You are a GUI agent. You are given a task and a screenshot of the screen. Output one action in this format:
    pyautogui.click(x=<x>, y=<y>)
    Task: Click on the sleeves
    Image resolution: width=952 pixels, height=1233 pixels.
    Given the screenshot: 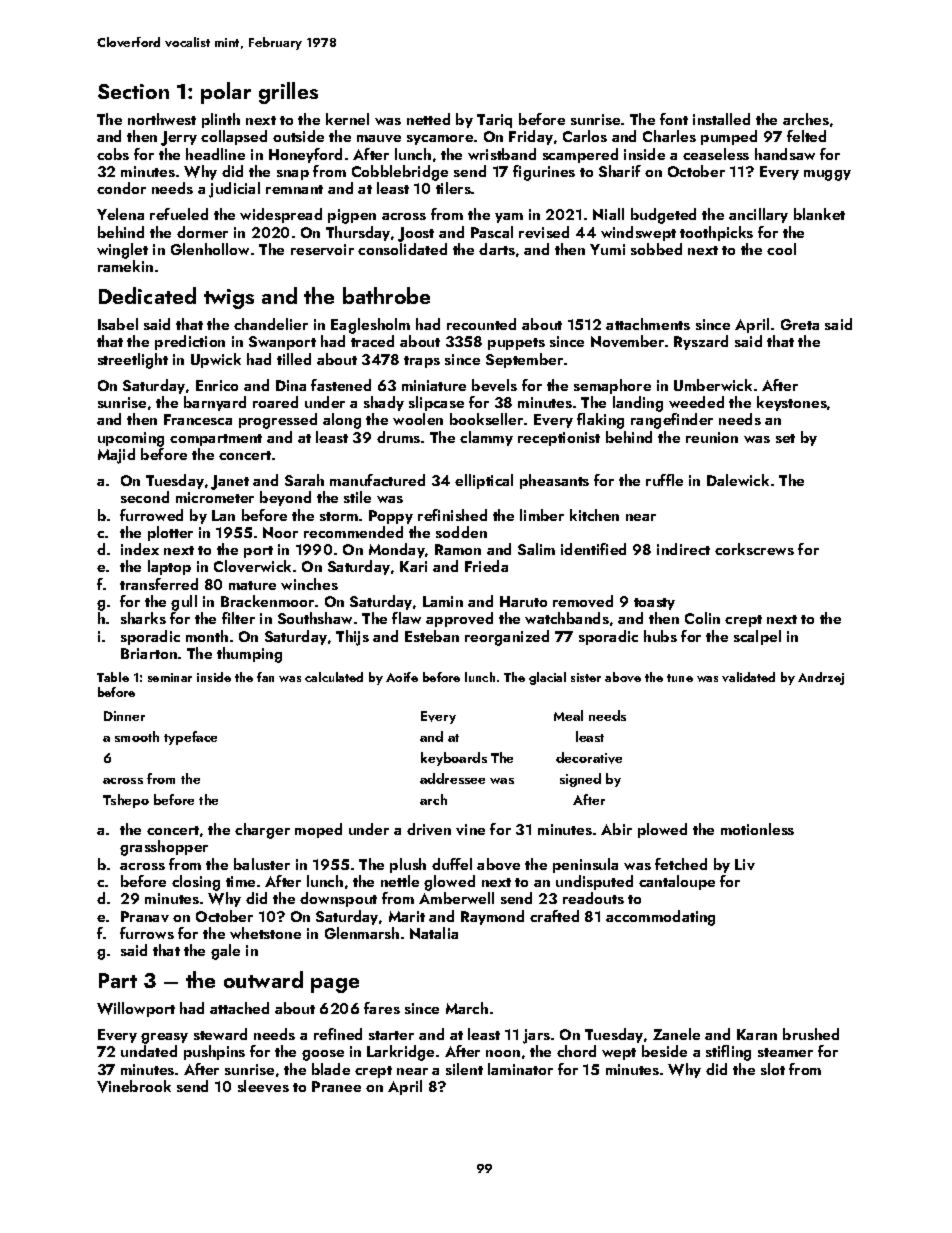 What is the action you would take?
    pyautogui.click(x=263, y=1086)
